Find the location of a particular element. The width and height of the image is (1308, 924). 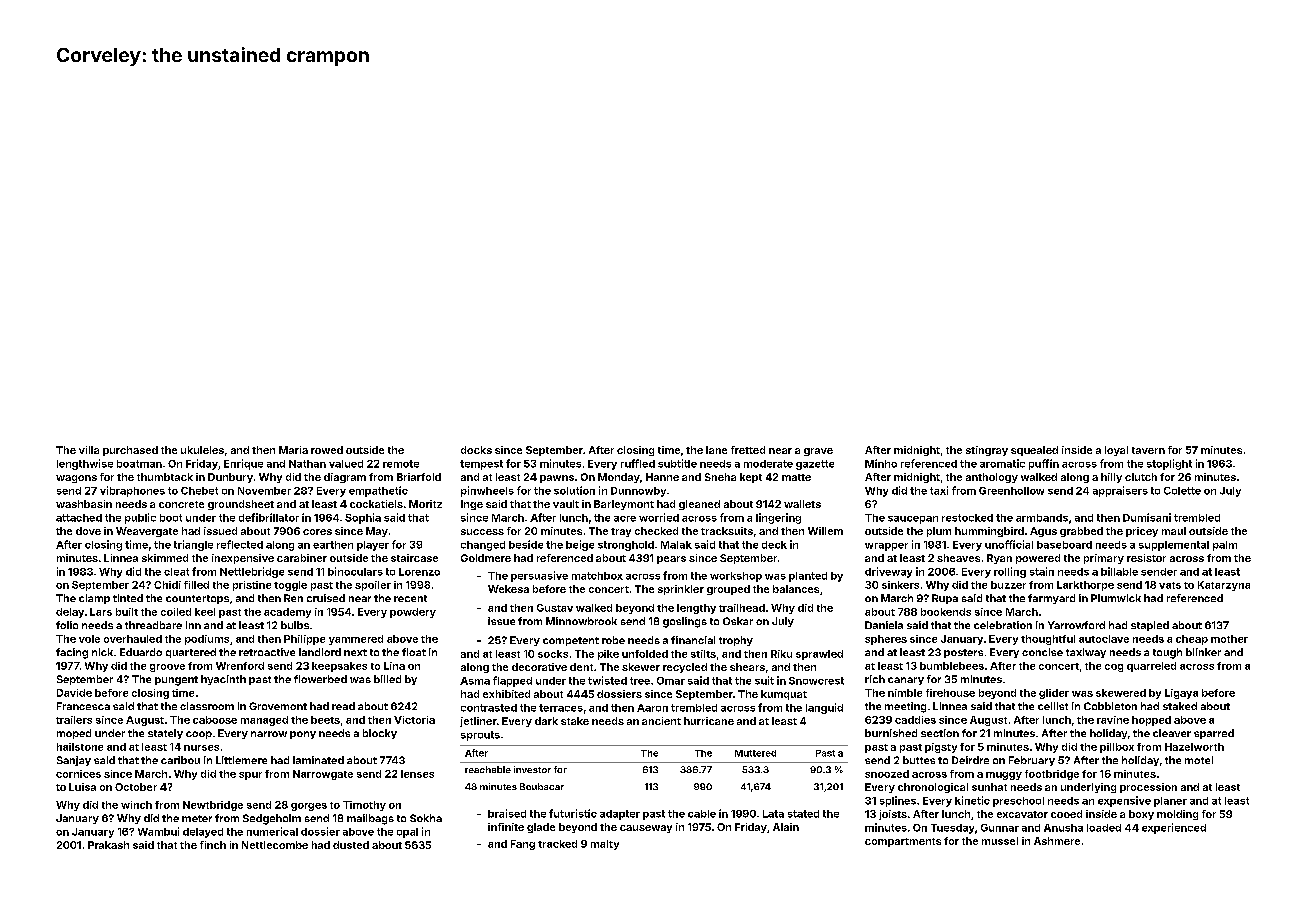

loaded is located at coordinates (1104, 828).
